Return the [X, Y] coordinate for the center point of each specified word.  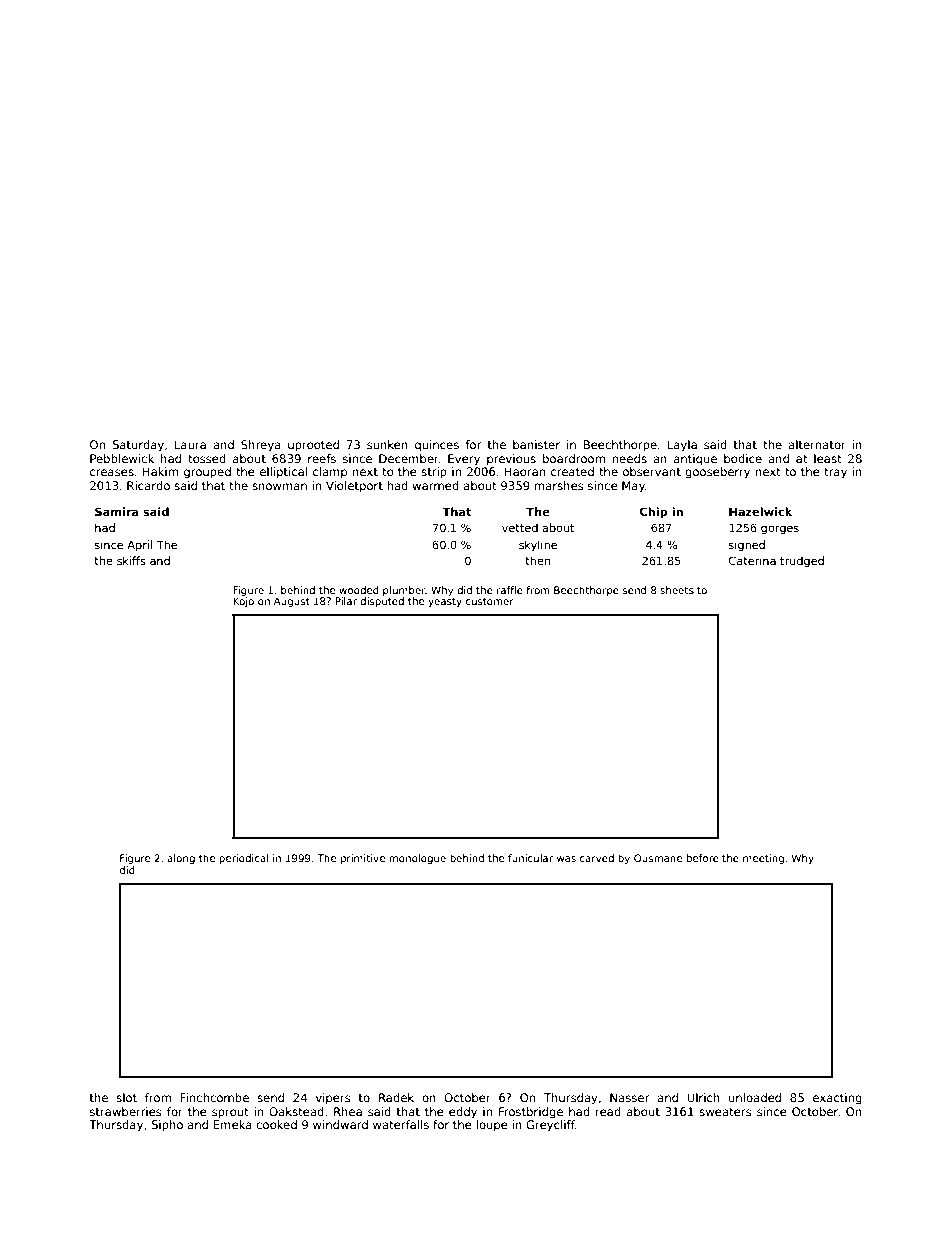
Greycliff [550, 1126]
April [139, 546]
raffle [510, 590]
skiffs [131, 560]
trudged [802, 562]
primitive [363, 859]
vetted [520, 527]
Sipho [167, 1126]
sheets [677, 590]
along [181, 859]
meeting [763, 859]
